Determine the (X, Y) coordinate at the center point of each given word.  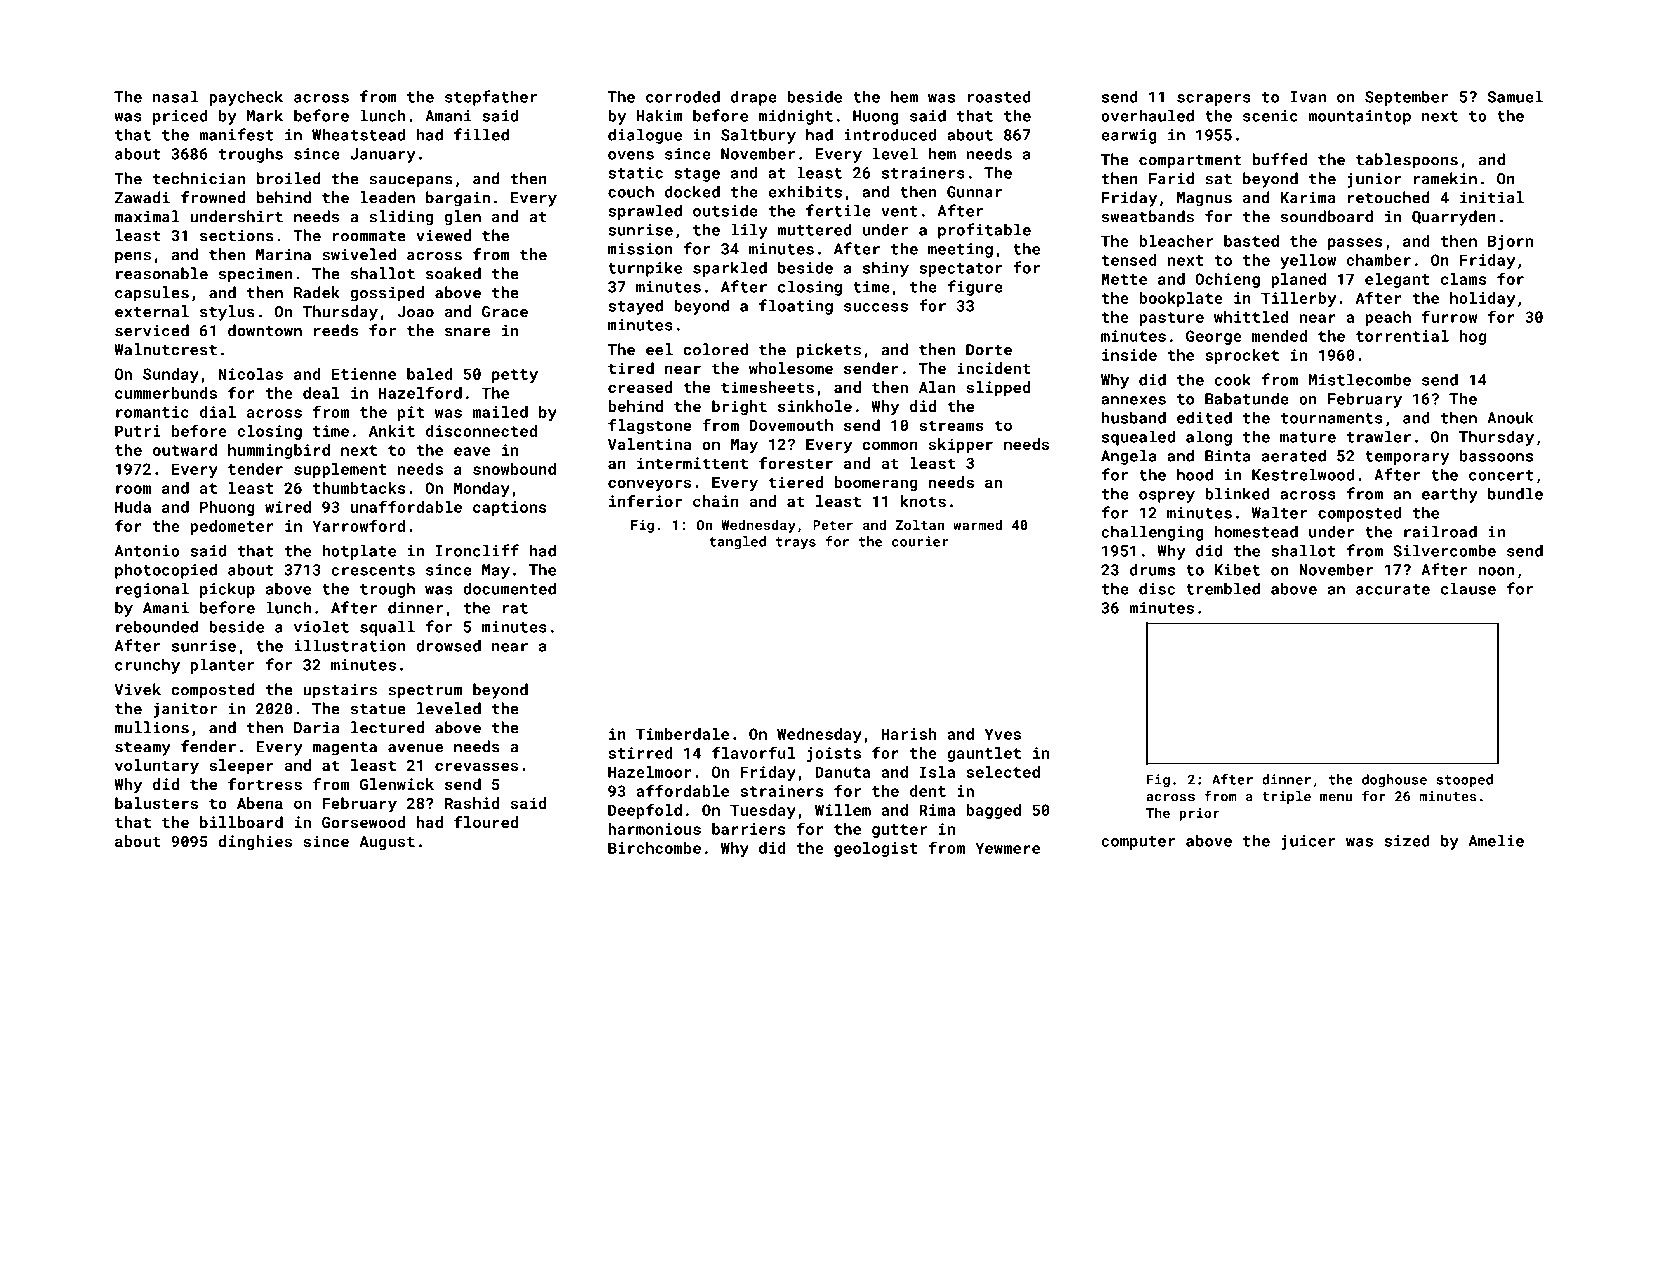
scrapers (1214, 100)
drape (754, 98)
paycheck (246, 98)
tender (255, 469)
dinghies (255, 842)
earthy (1450, 495)
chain (716, 501)
